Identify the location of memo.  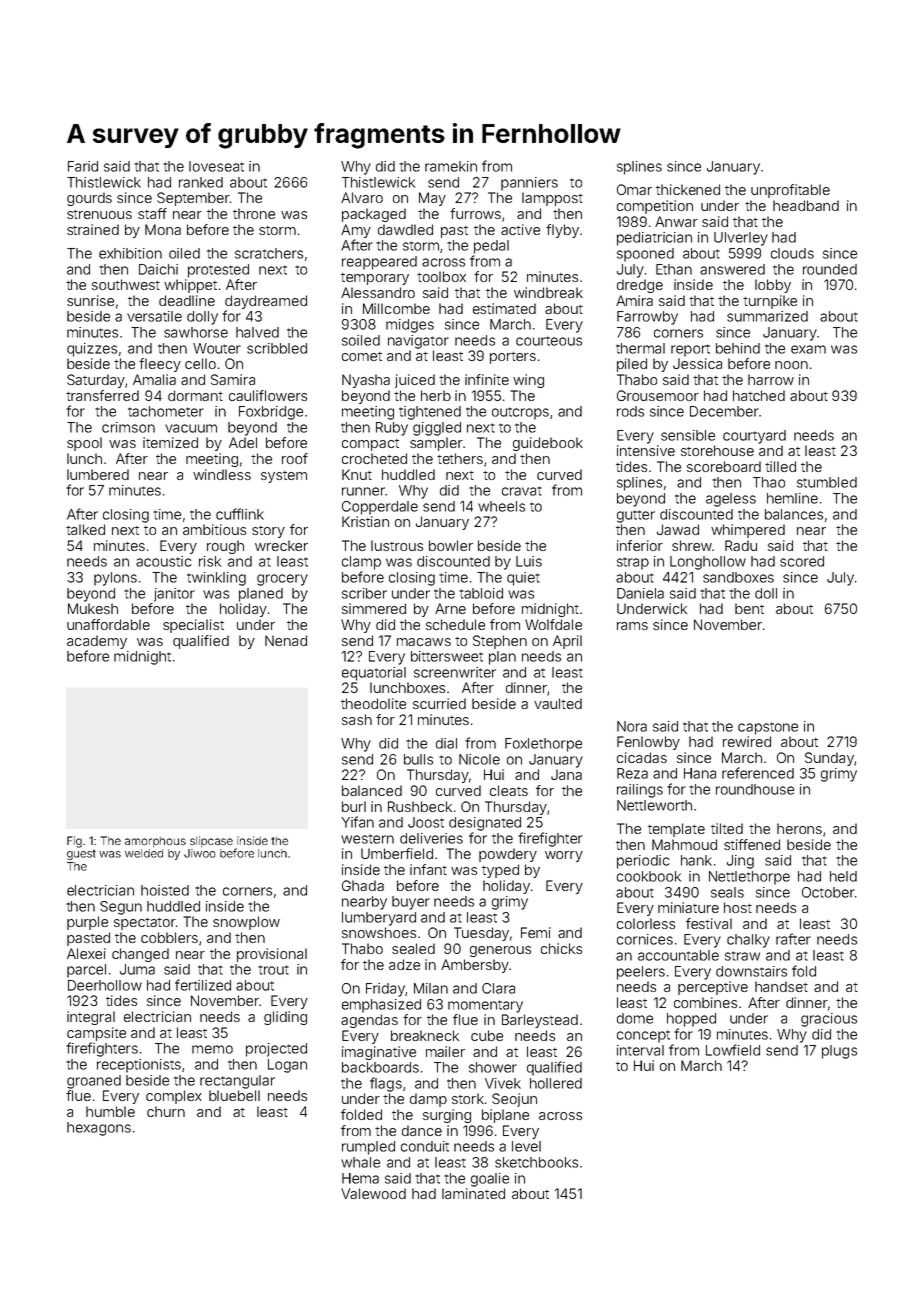
(212, 1049).
